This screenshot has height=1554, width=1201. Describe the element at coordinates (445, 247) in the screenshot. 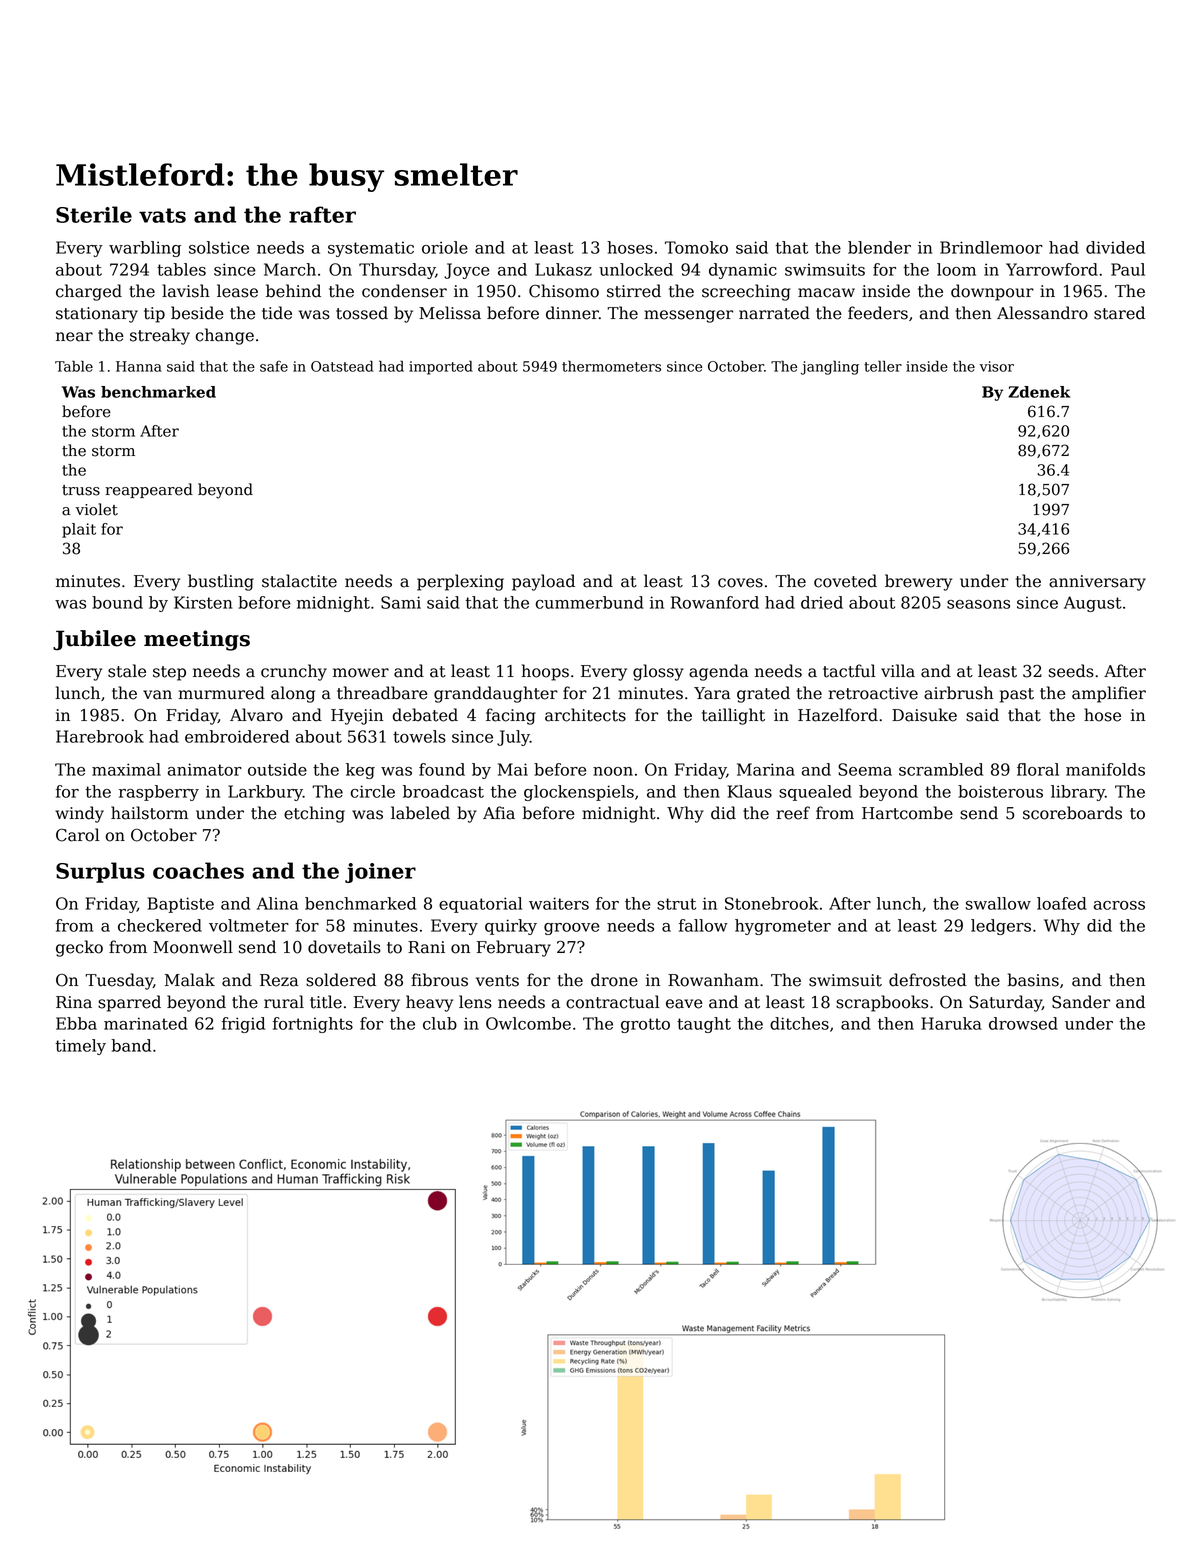

I see `oriole` at that location.
